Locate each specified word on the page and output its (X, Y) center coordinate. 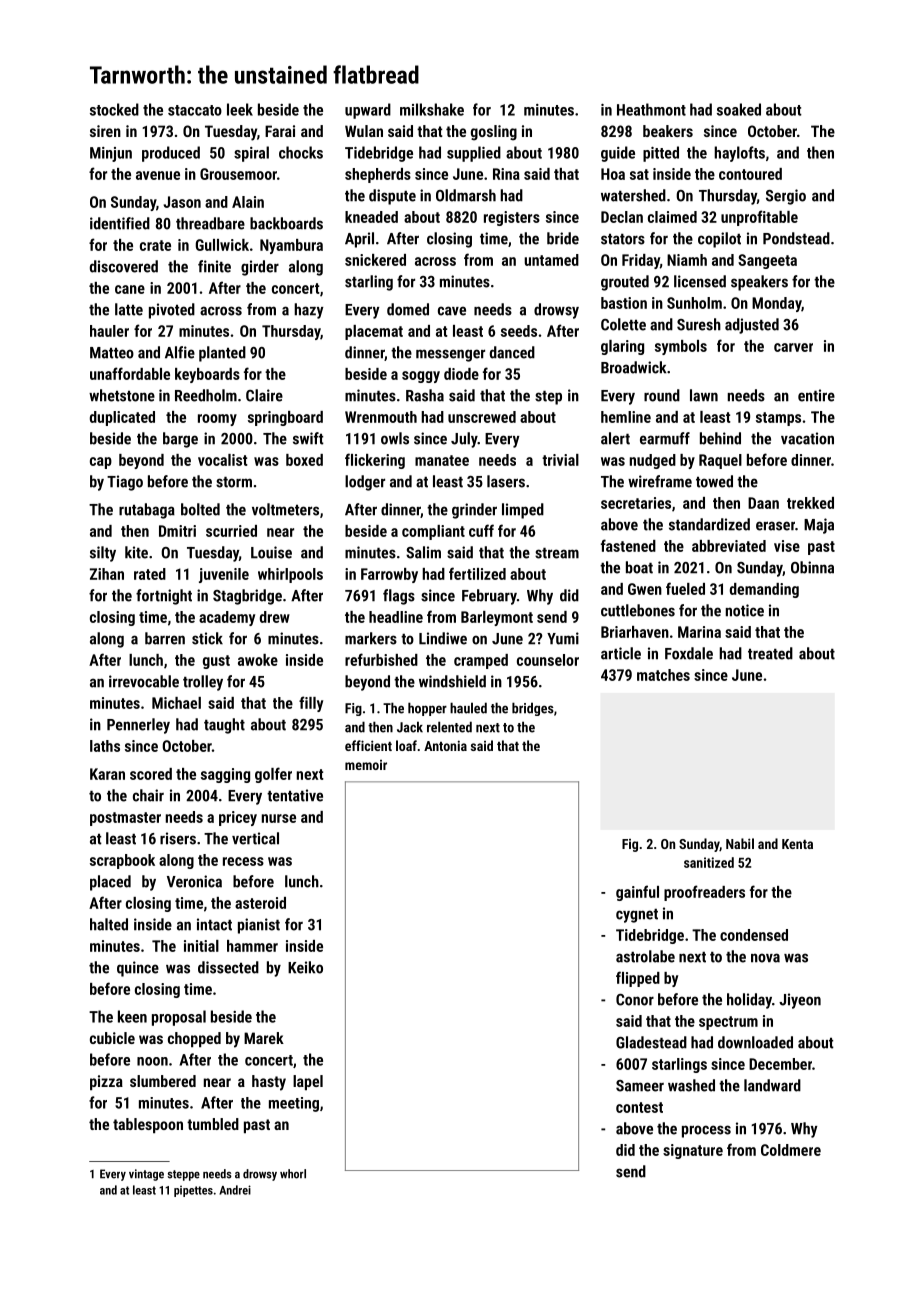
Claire (264, 395)
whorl (293, 1174)
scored (151, 774)
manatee (442, 460)
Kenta (797, 844)
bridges (533, 709)
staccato (195, 110)
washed (691, 1085)
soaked (739, 109)
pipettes (193, 1191)
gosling (494, 133)
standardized (709, 524)
